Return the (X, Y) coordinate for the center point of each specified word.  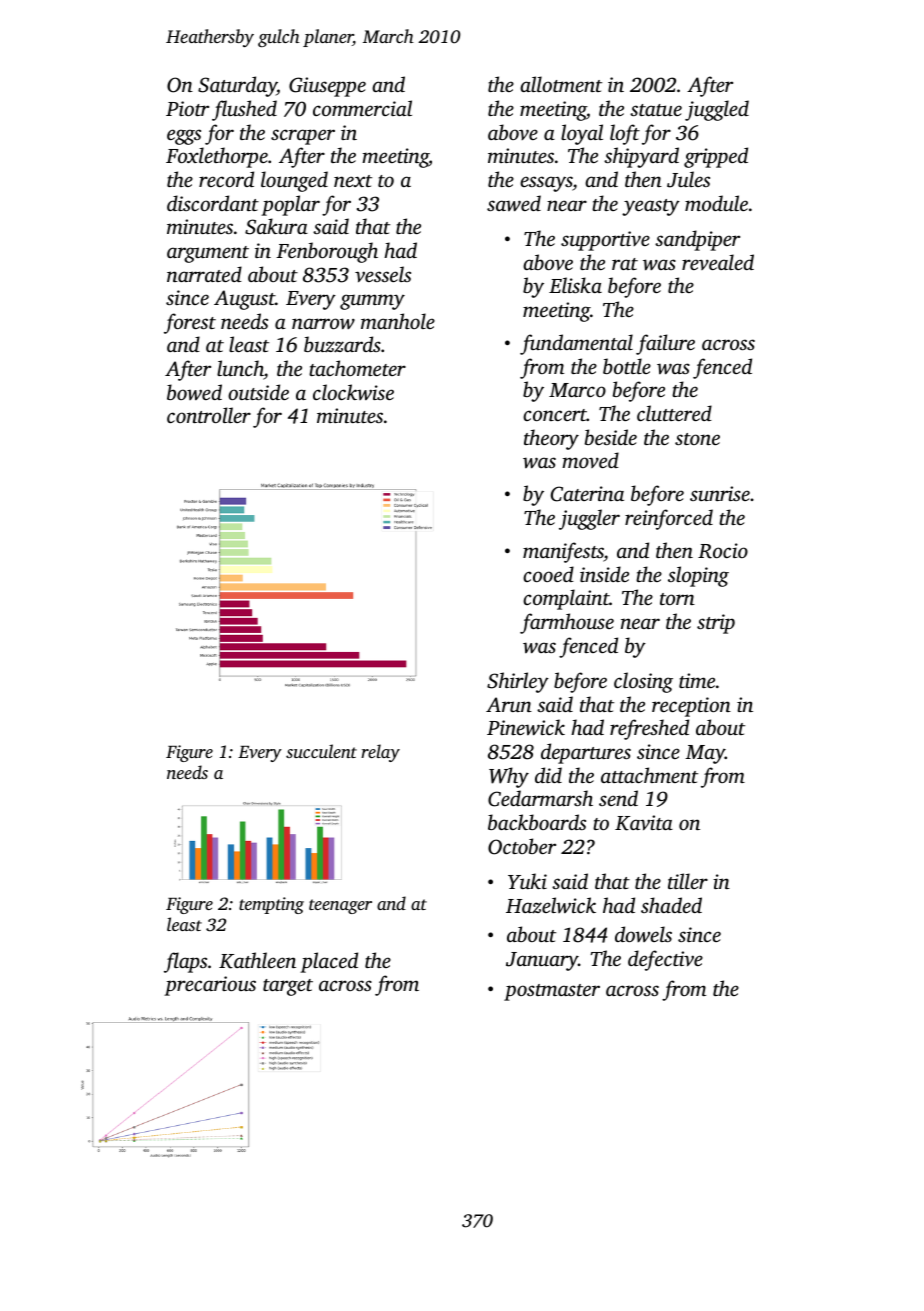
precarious (210, 986)
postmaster (552, 992)
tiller (688, 881)
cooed (548, 574)
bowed (194, 392)
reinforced (669, 519)
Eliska (575, 285)
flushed (244, 110)
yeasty (651, 207)
